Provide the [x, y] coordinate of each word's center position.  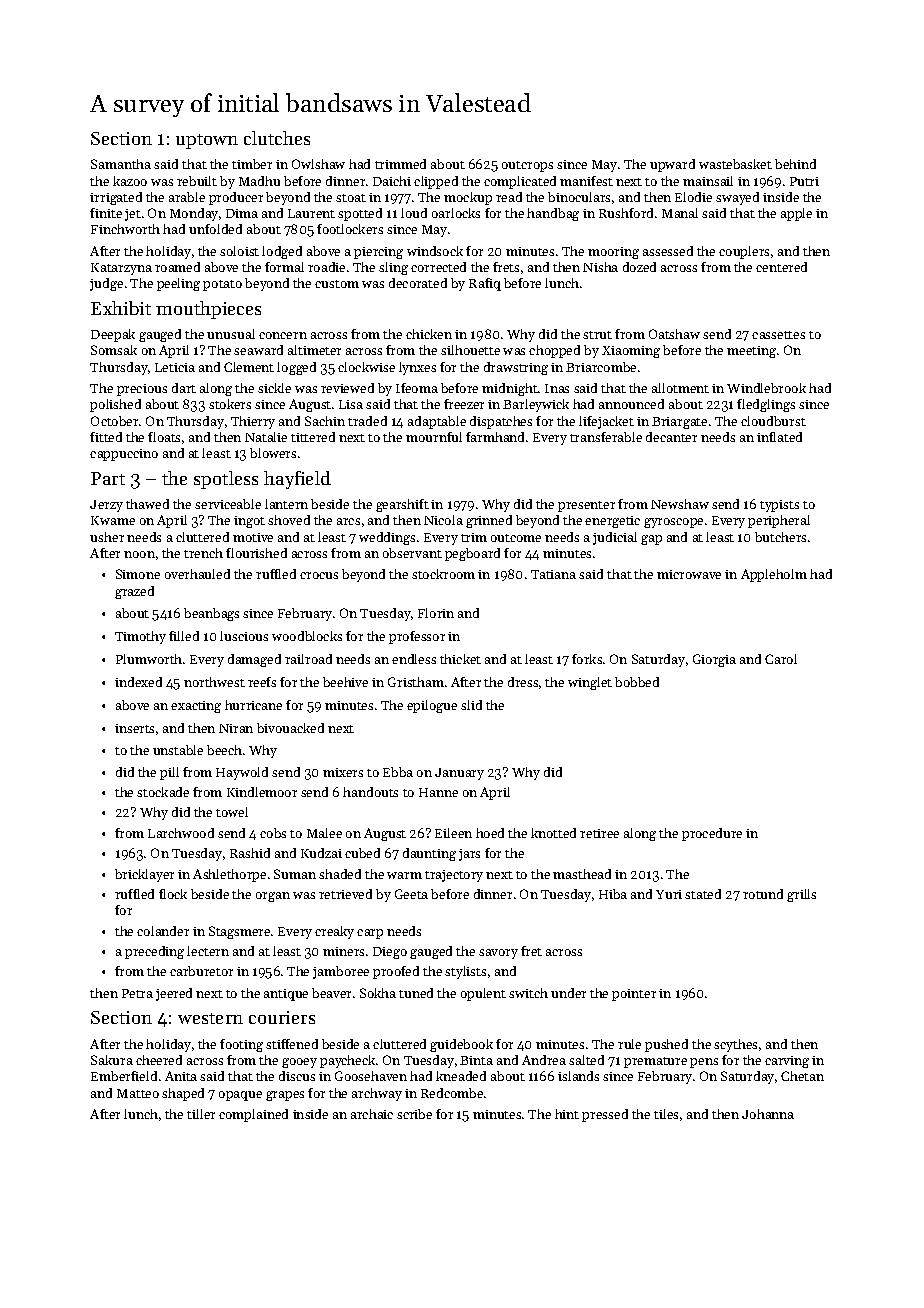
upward [672, 165]
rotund [763, 894]
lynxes [417, 368]
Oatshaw [674, 334]
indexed [138, 682]
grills [801, 895]
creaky [334, 932]
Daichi [392, 181]
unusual [231, 334]
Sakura [112, 1060]
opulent [483, 994]
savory [498, 954]
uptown [207, 141]
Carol [781, 659]
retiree [599, 833]
